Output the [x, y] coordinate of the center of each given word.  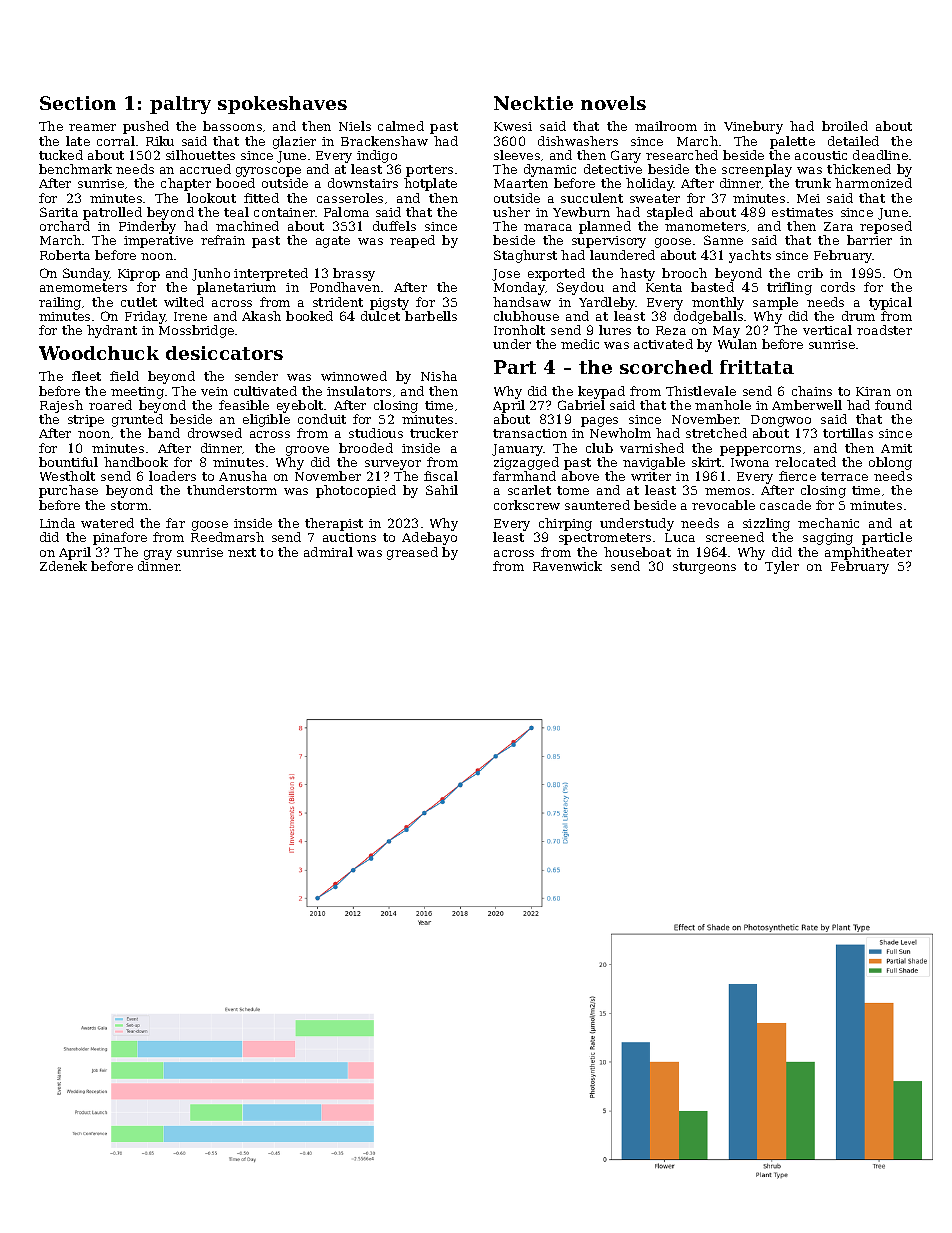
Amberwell [807, 405]
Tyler [782, 567]
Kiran [873, 391]
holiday [650, 184]
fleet [86, 376]
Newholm [620, 433]
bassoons [232, 126]
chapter [186, 184]
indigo [377, 156]
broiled [845, 126]
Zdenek [63, 566]
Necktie [533, 103]
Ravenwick [567, 566]
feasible [244, 405]
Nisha [439, 376]
